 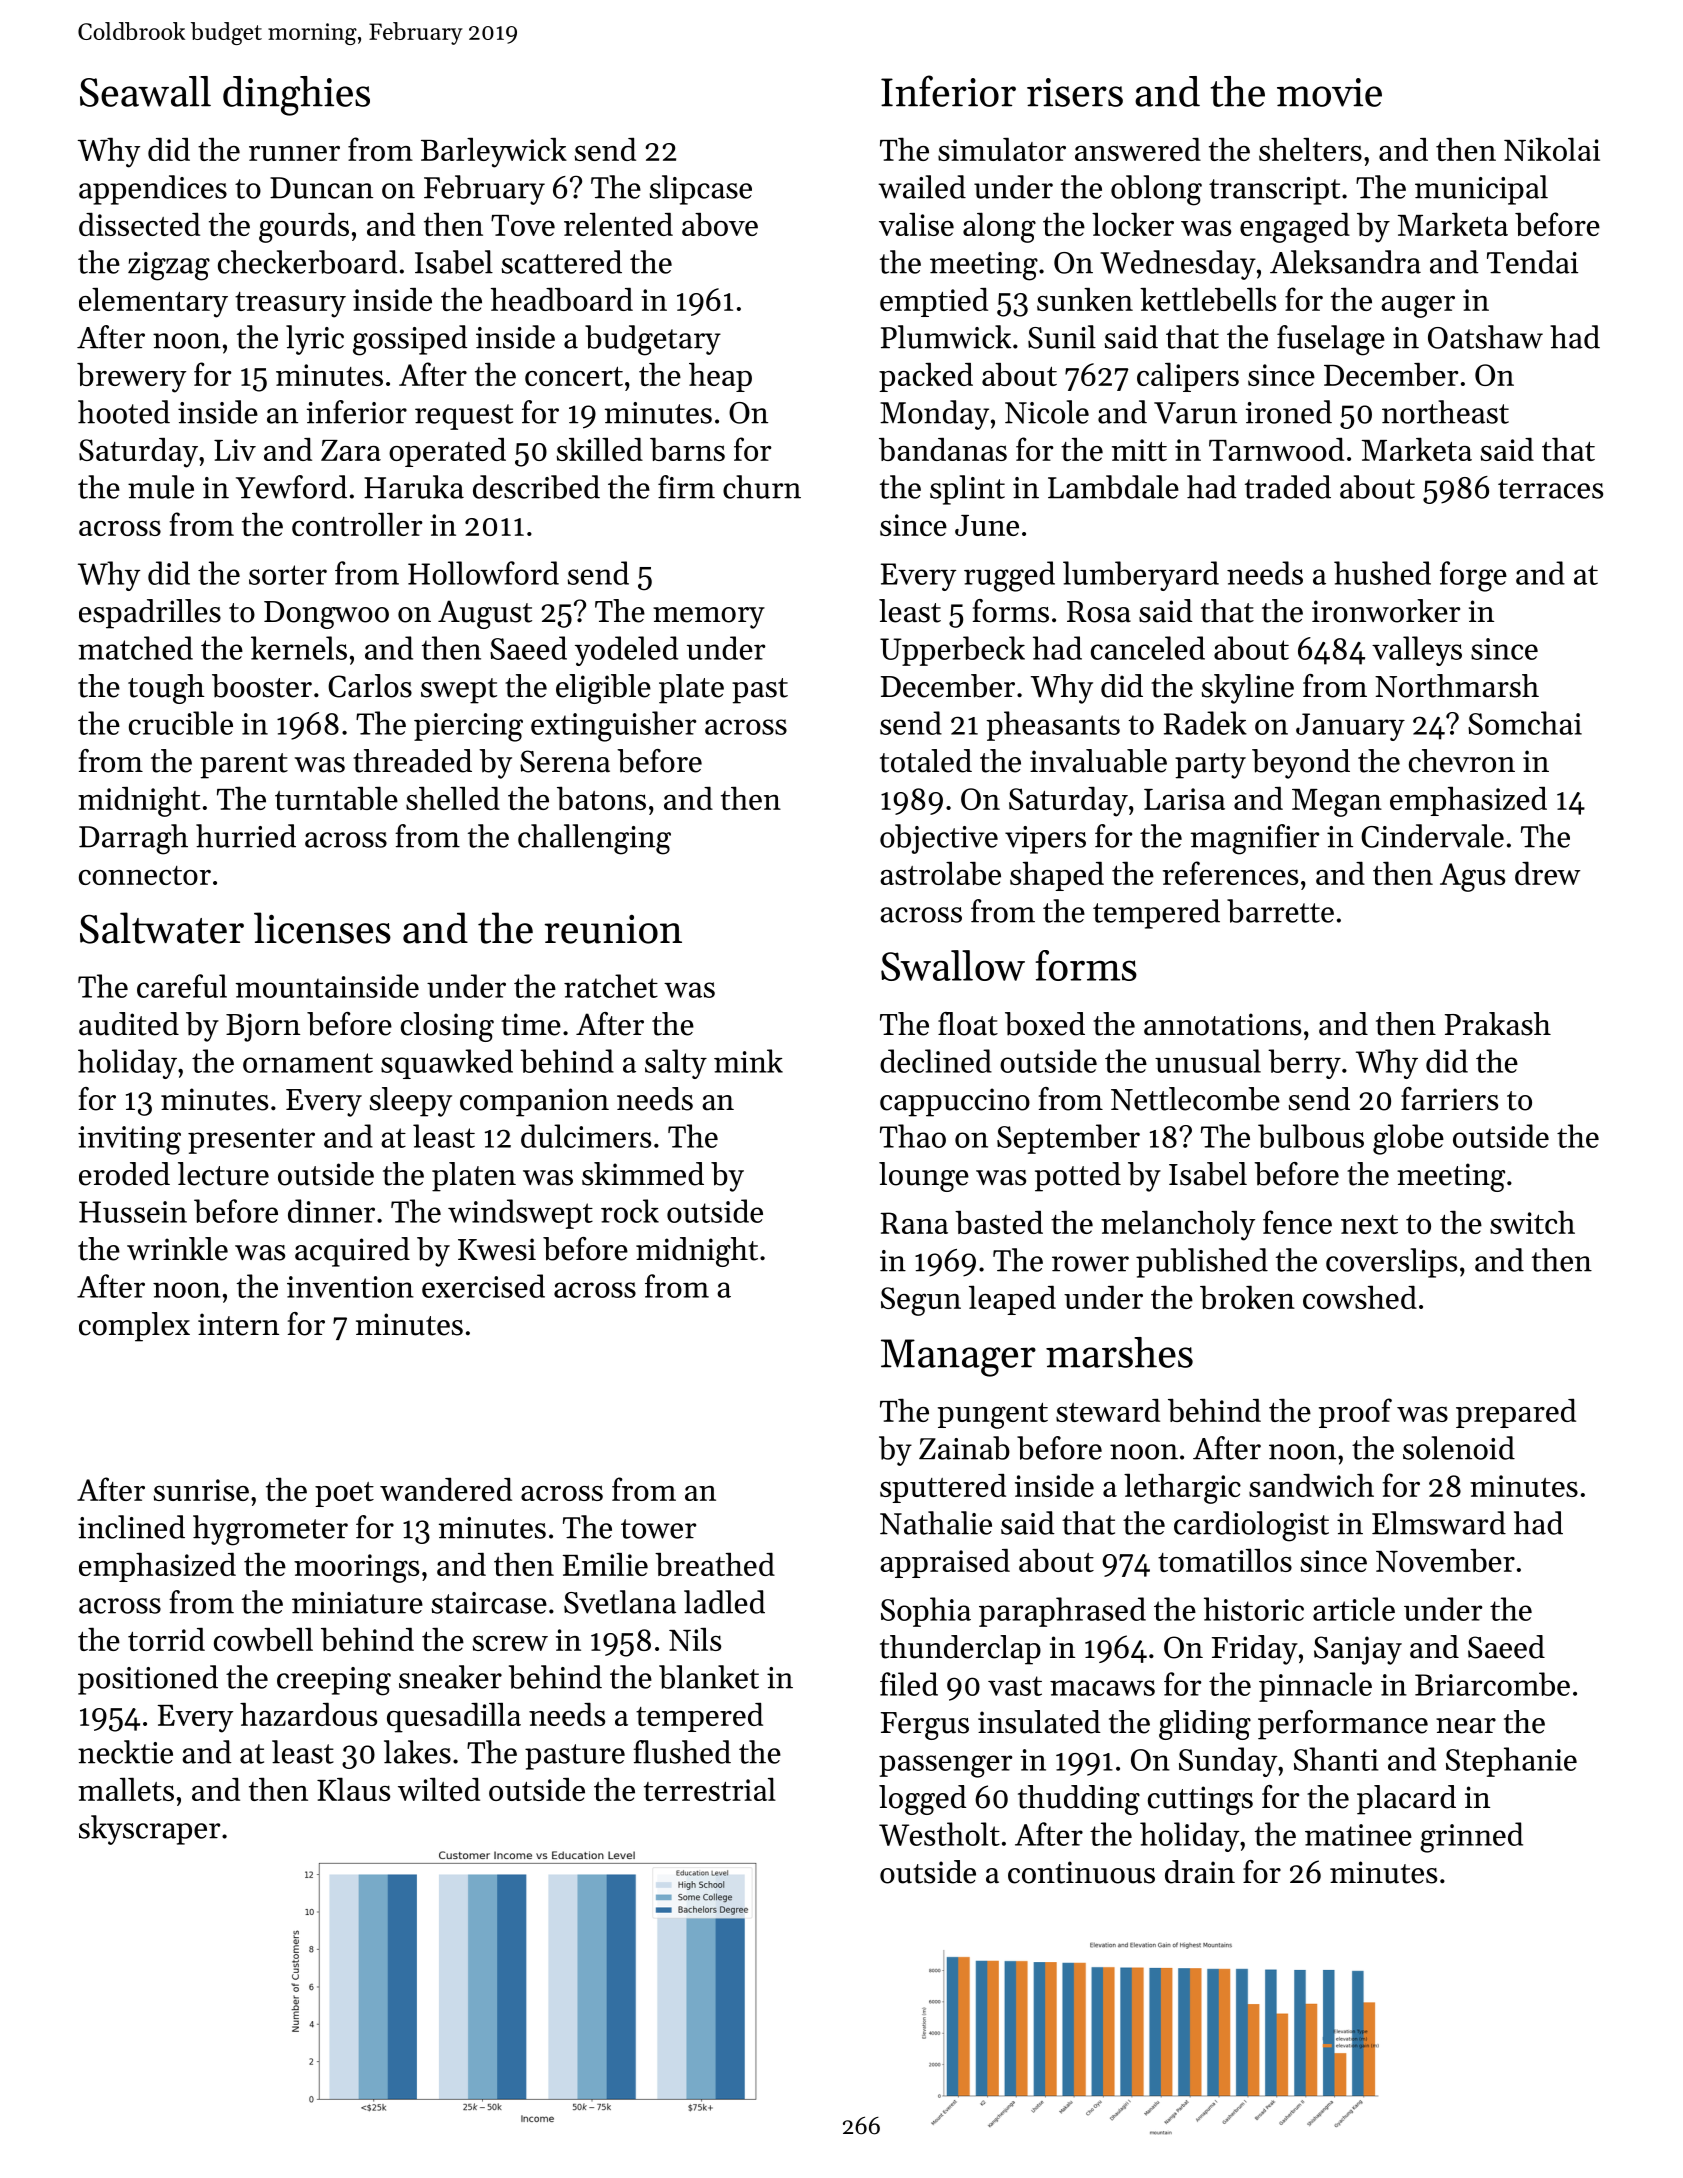 I want to click on runner, so click(x=294, y=153).
